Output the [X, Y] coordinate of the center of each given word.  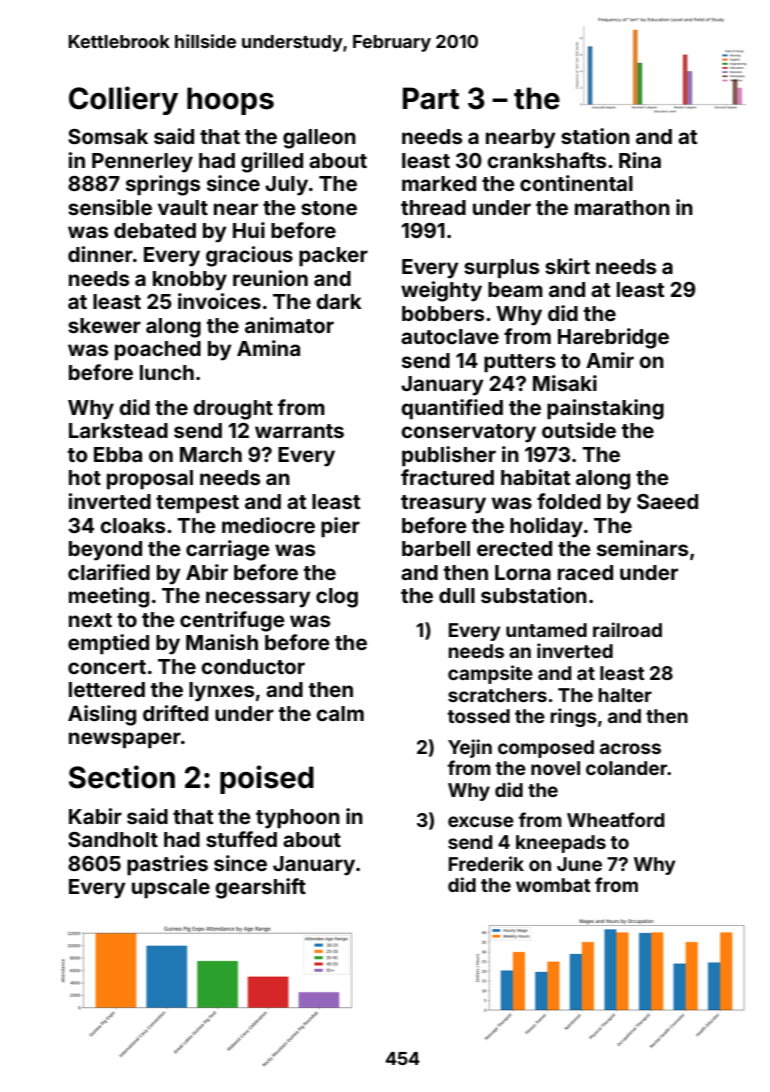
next [90, 620]
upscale [171, 888]
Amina [268, 348]
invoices [219, 301]
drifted [175, 713]
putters [520, 363]
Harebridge [613, 338]
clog [337, 598]
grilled [272, 162]
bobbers [443, 313]
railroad [627, 629]
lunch [167, 372]
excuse [481, 821]
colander [626, 768]
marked [439, 183]
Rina [640, 160]
